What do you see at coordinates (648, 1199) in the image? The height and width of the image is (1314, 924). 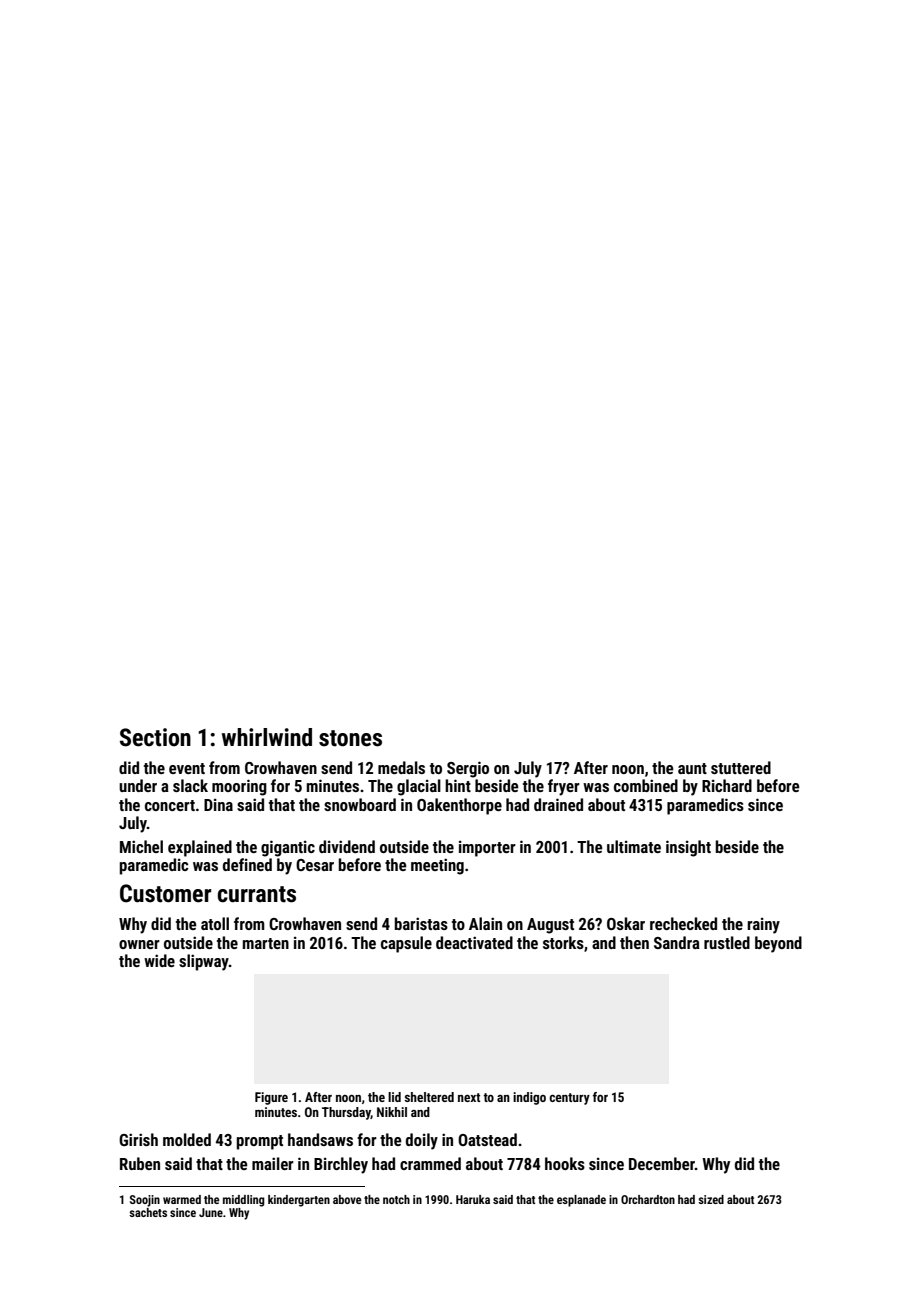 I see `Orchardton` at bounding box center [648, 1199].
